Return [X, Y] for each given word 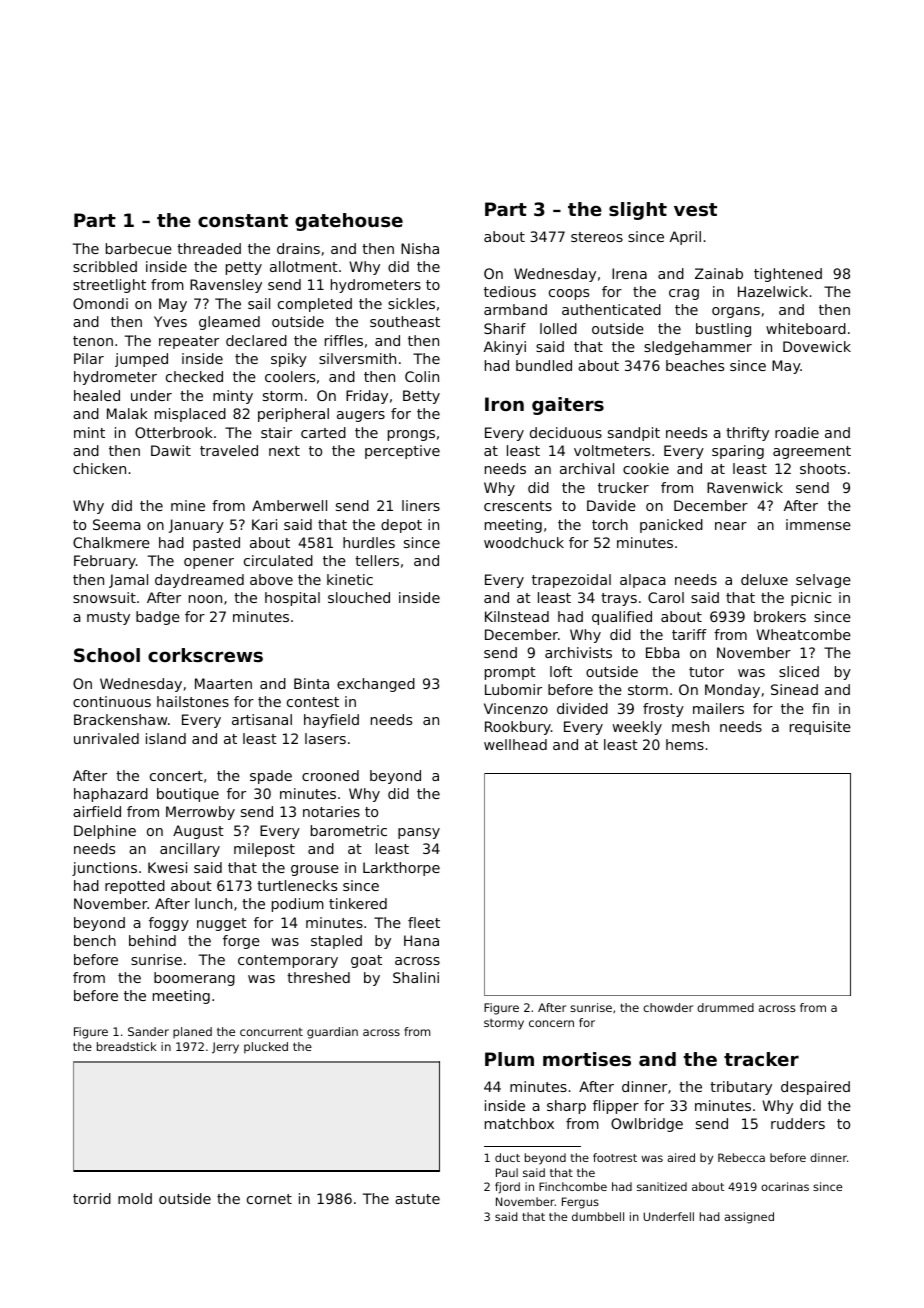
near [731, 526]
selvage [823, 581]
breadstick [127, 1046]
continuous [112, 701]
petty [244, 268]
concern [551, 1023]
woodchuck [524, 542]
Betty [421, 397]
